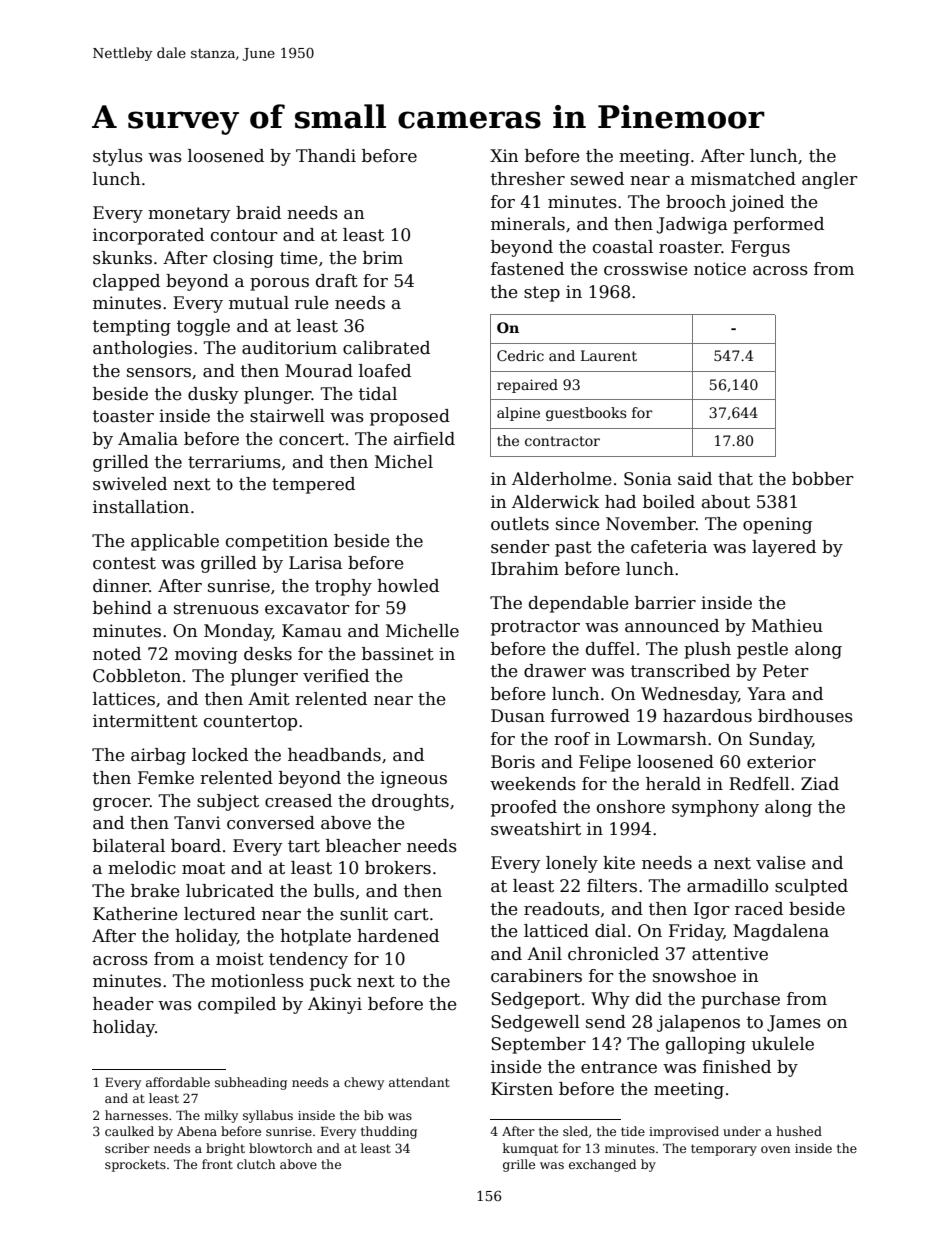 This document has width=952, height=1233. Describe the element at coordinates (386, 348) in the document. I see `calibrated` at that location.
